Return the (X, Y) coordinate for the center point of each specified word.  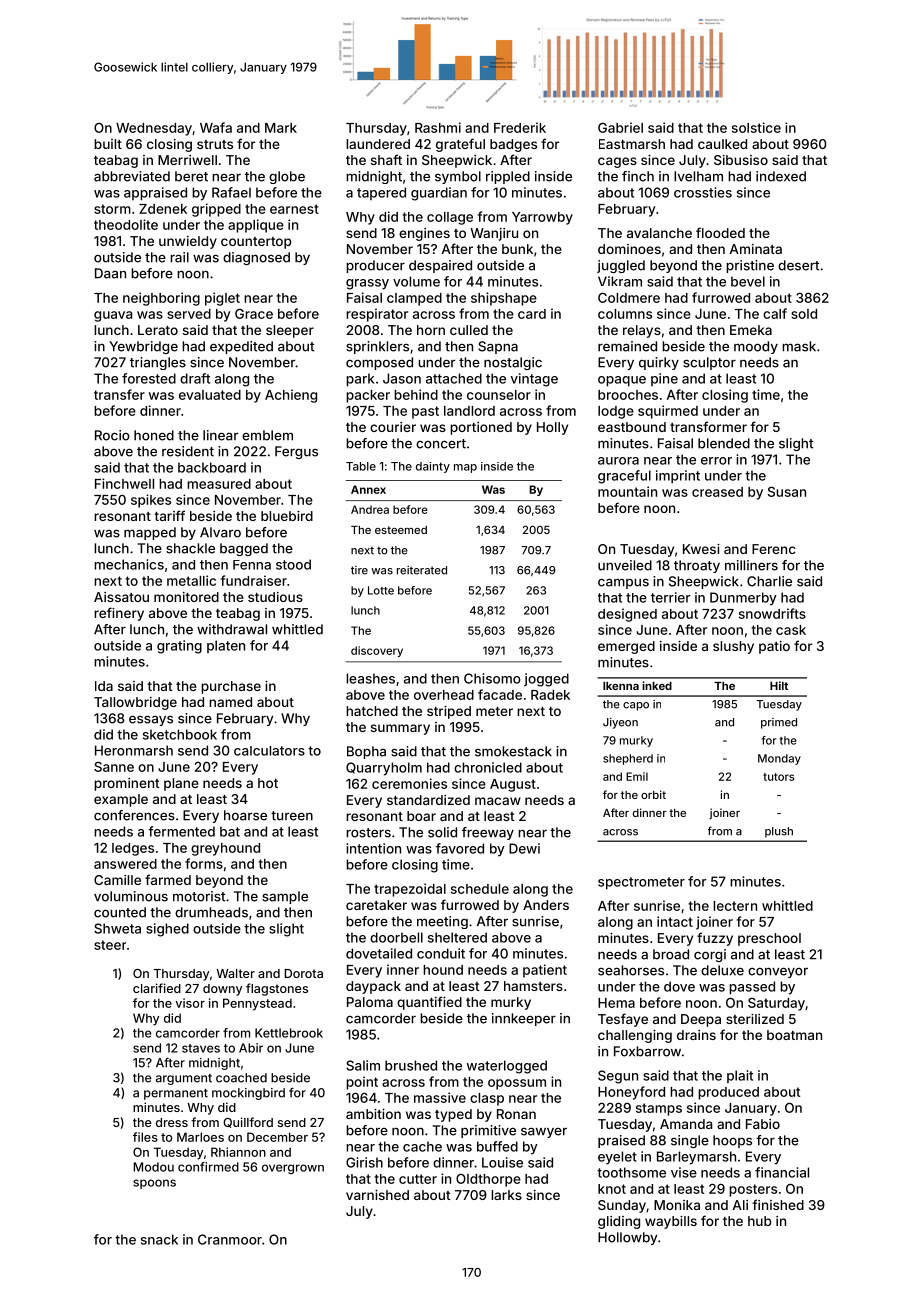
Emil (637, 776)
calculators (269, 751)
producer (375, 266)
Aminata (756, 249)
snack (159, 1239)
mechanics (129, 564)
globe (287, 177)
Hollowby (627, 1238)
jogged (546, 680)
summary (400, 729)
